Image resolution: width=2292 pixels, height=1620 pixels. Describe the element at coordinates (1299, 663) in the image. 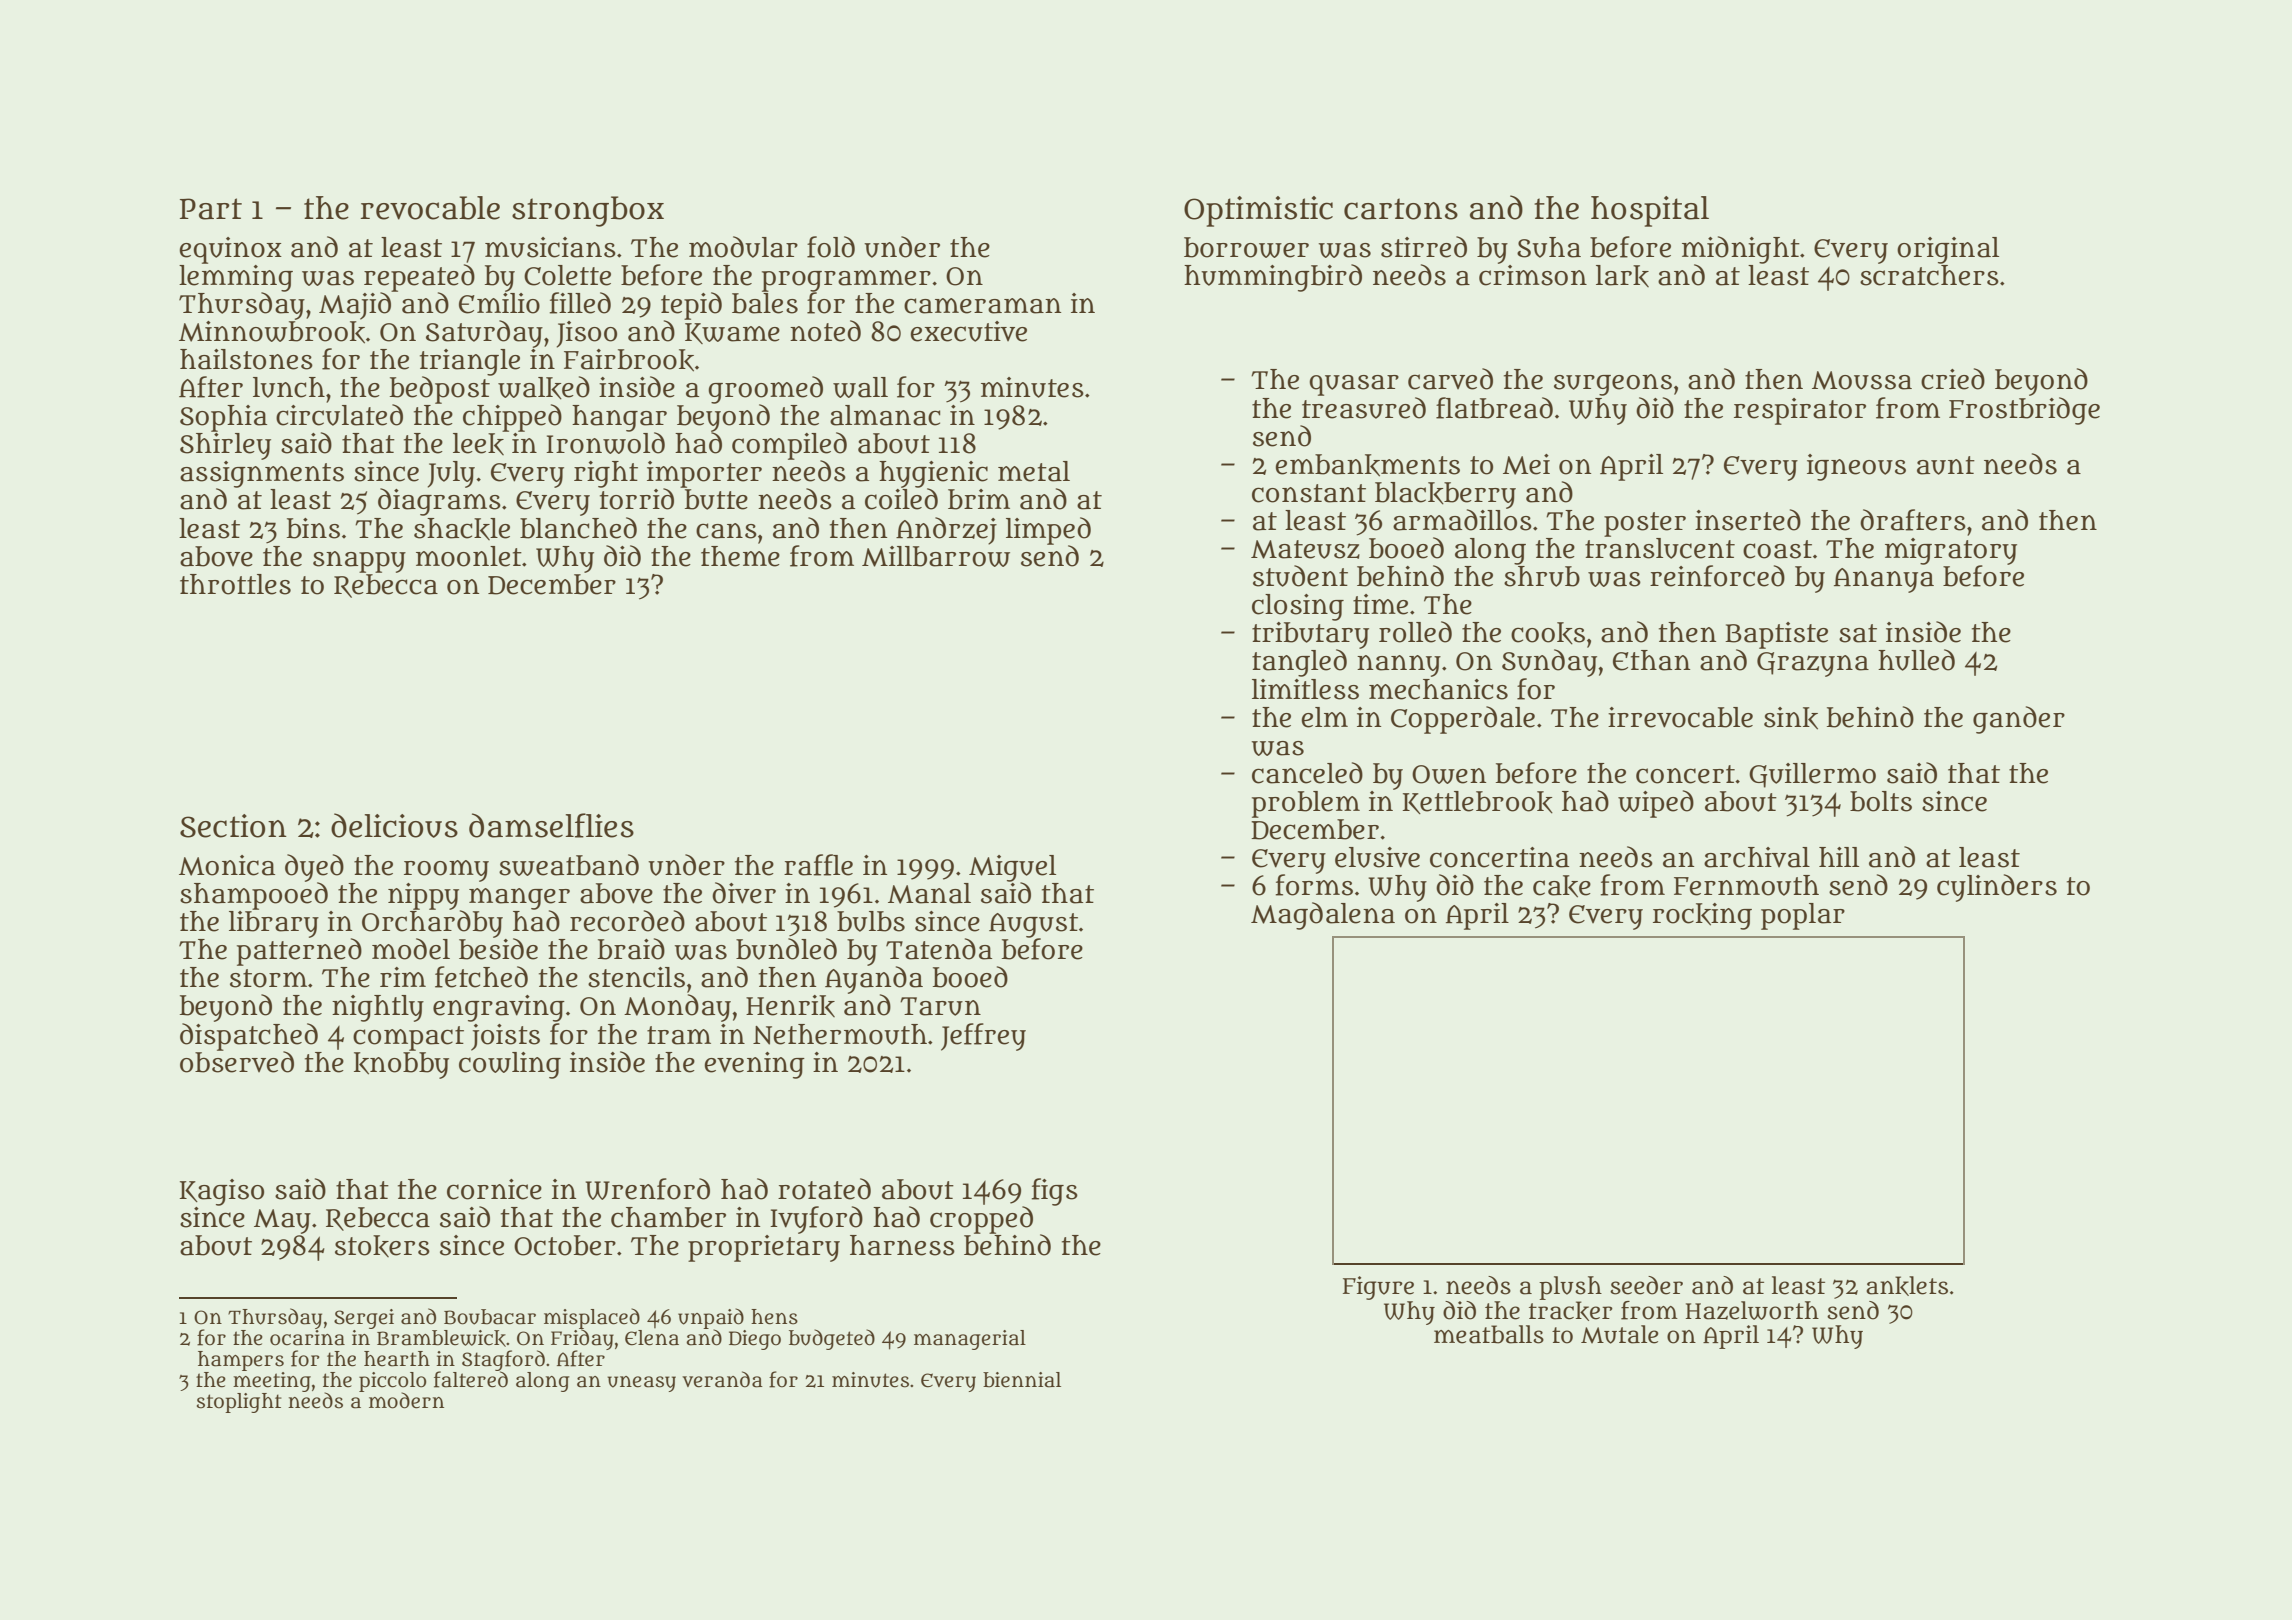

I see `tangled` at that location.
